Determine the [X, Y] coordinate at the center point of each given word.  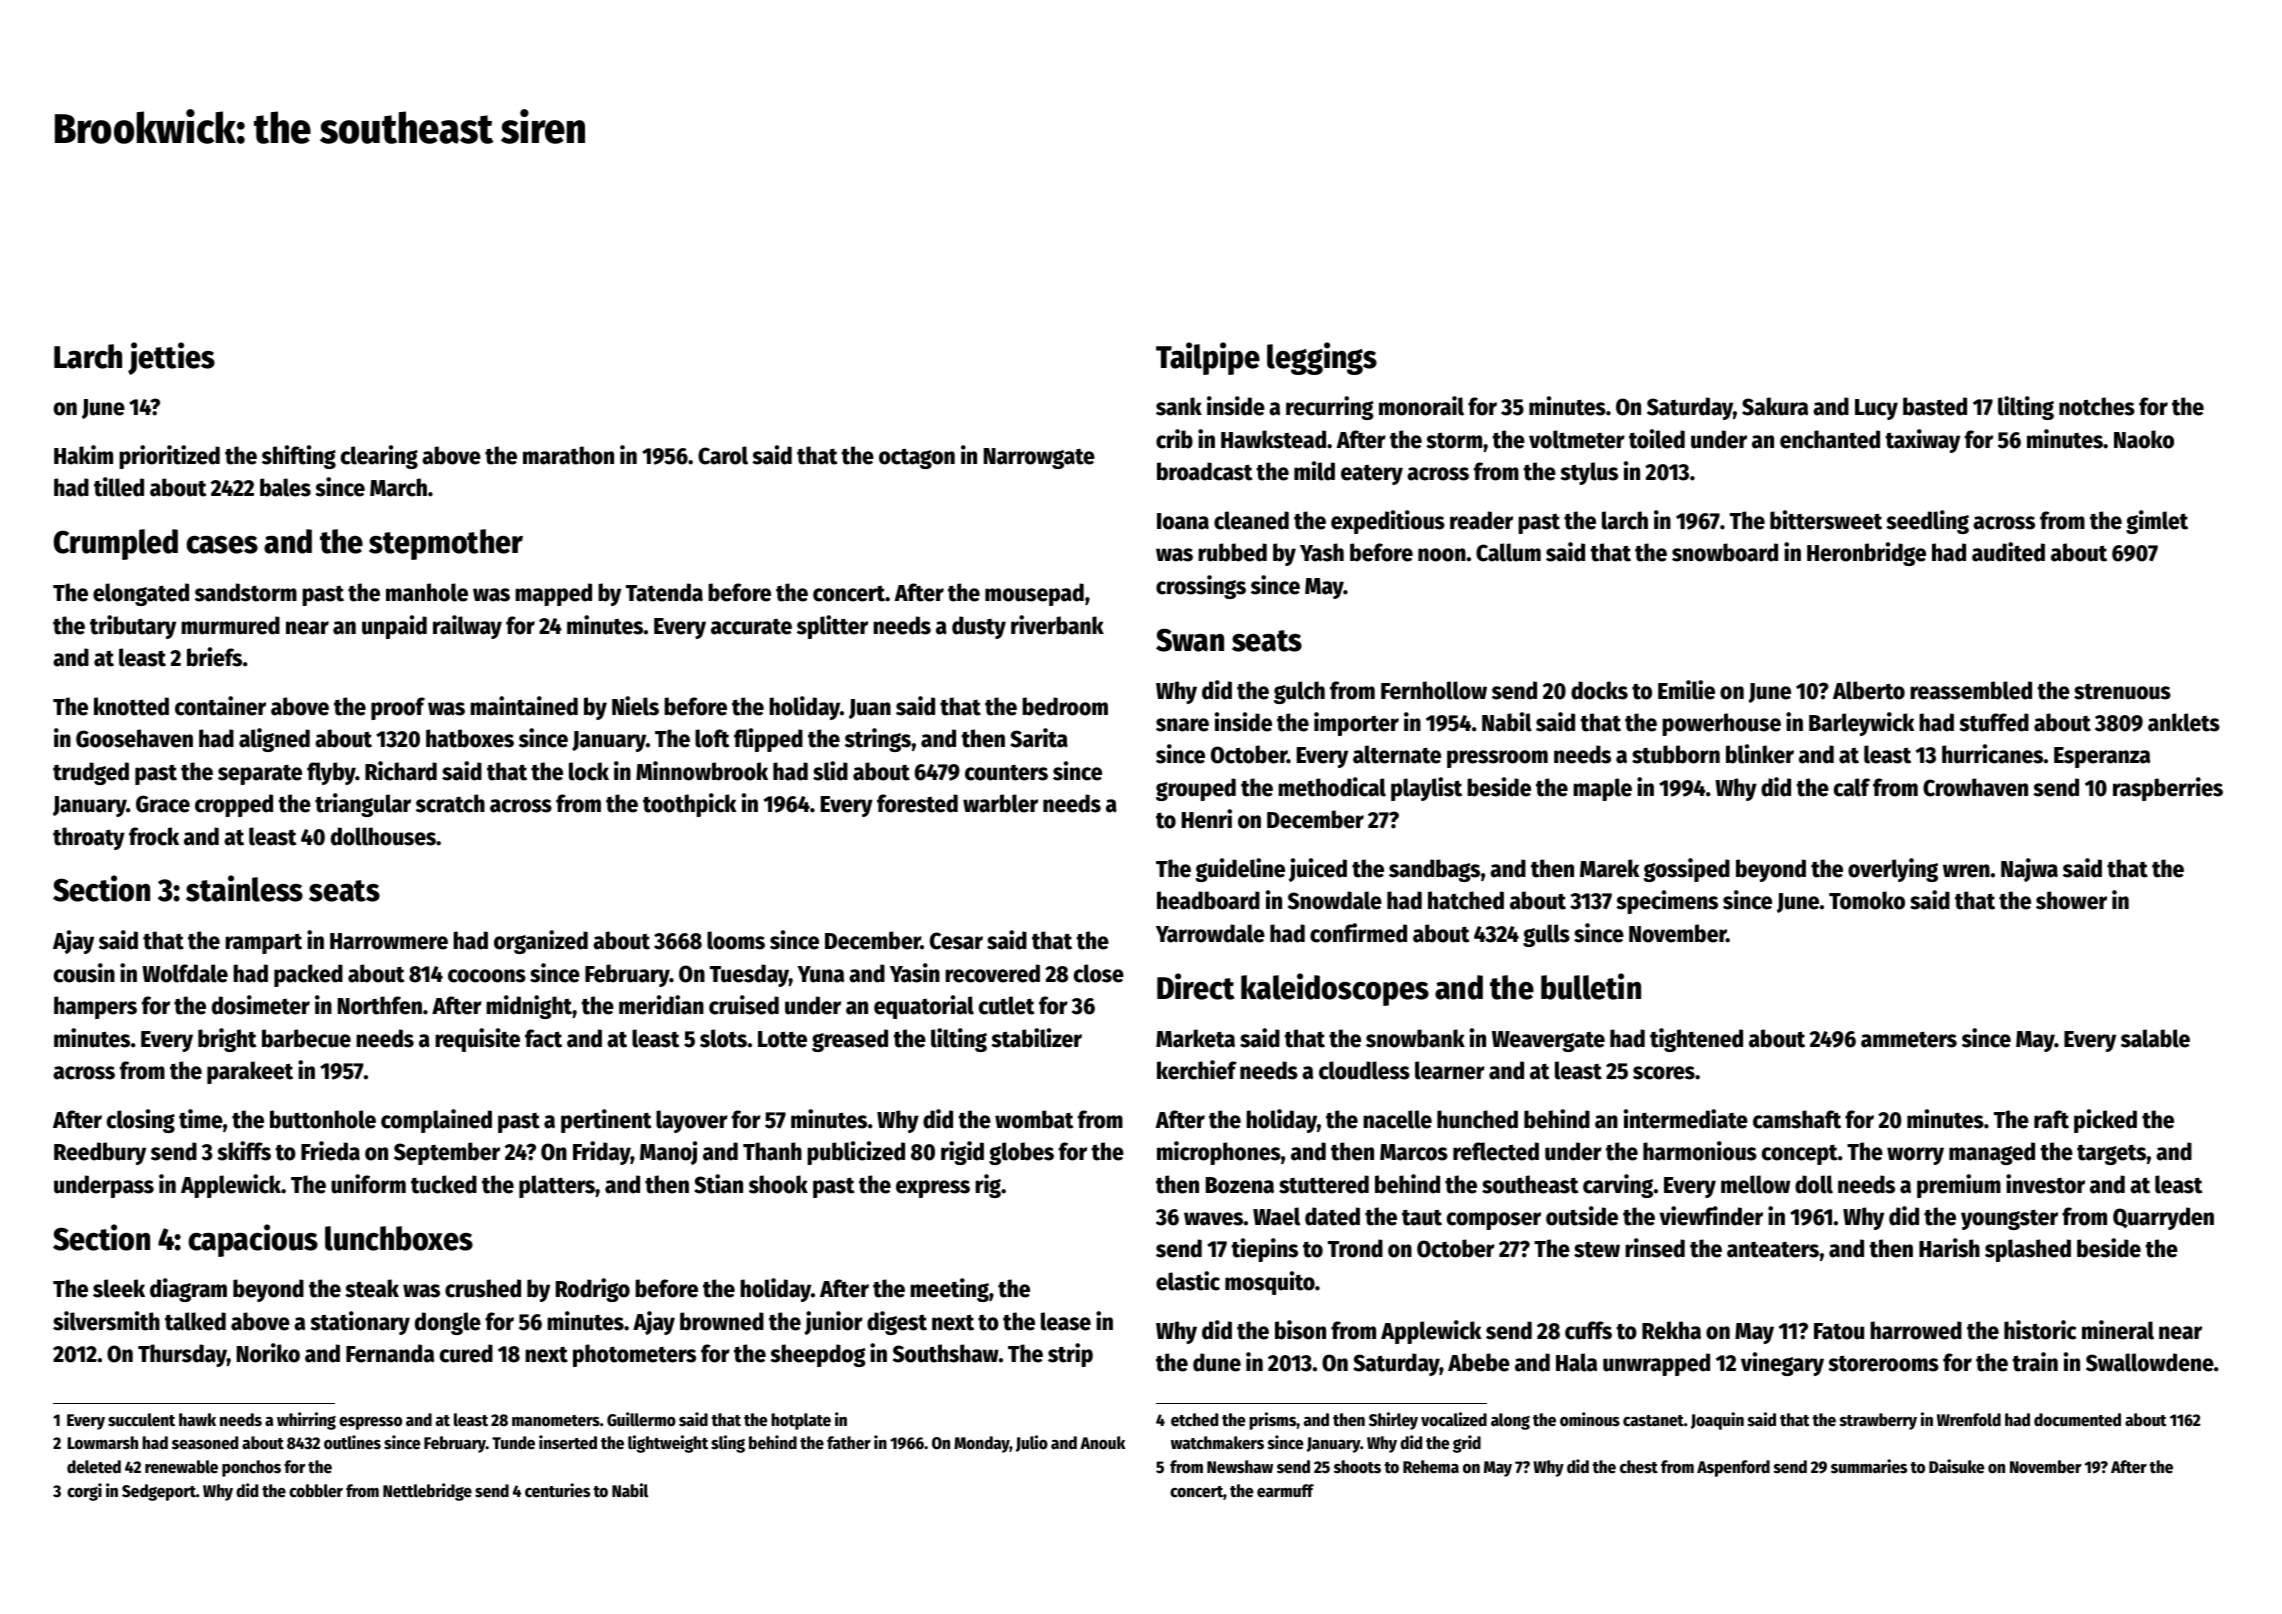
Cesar [956, 941]
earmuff [1285, 1491]
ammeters [1909, 1040]
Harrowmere [389, 941]
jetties [171, 358]
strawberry [1878, 1421]
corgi [84, 1492]
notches [2097, 406]
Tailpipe [1208, 358]
